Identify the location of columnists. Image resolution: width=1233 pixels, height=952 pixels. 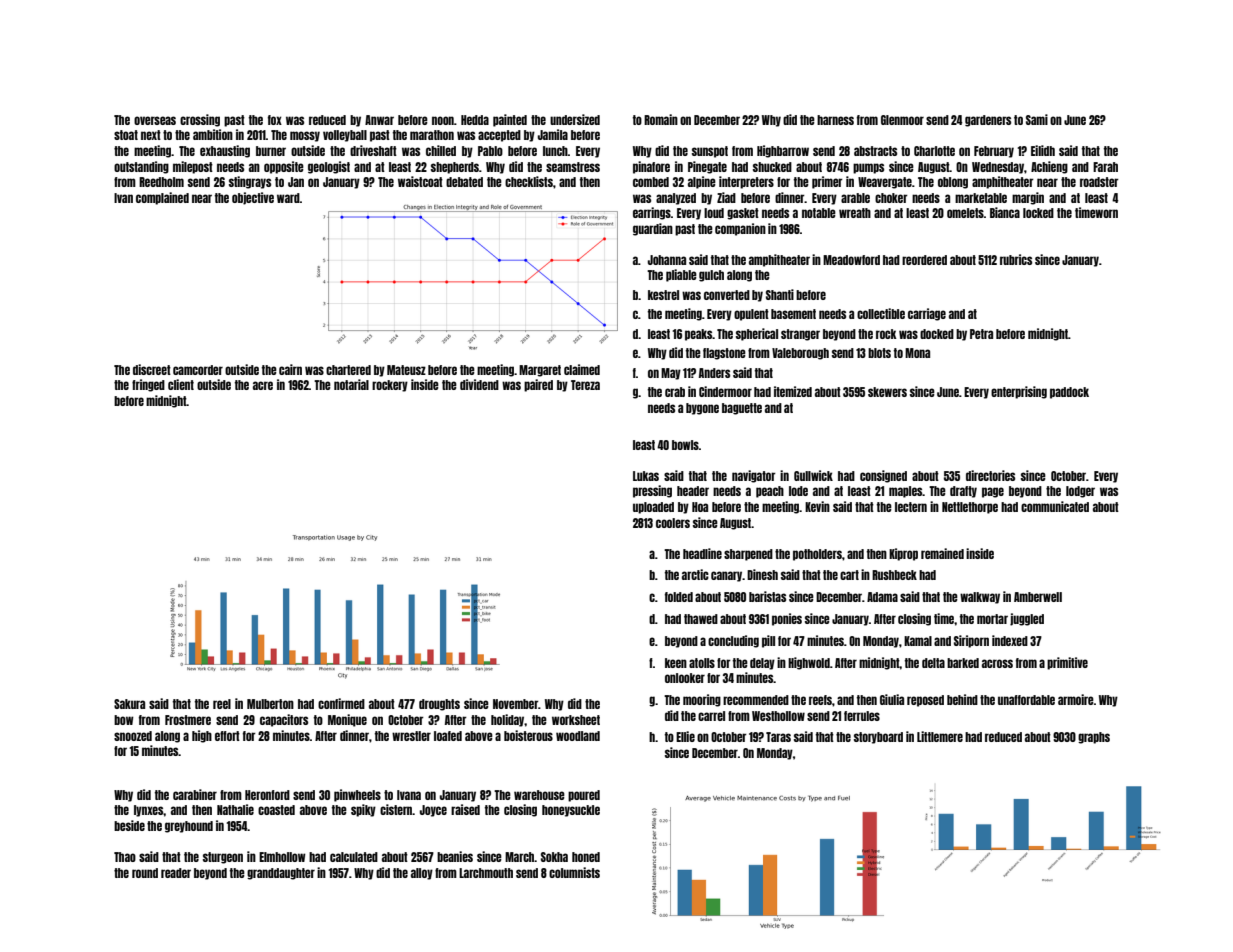
(574, 872).
